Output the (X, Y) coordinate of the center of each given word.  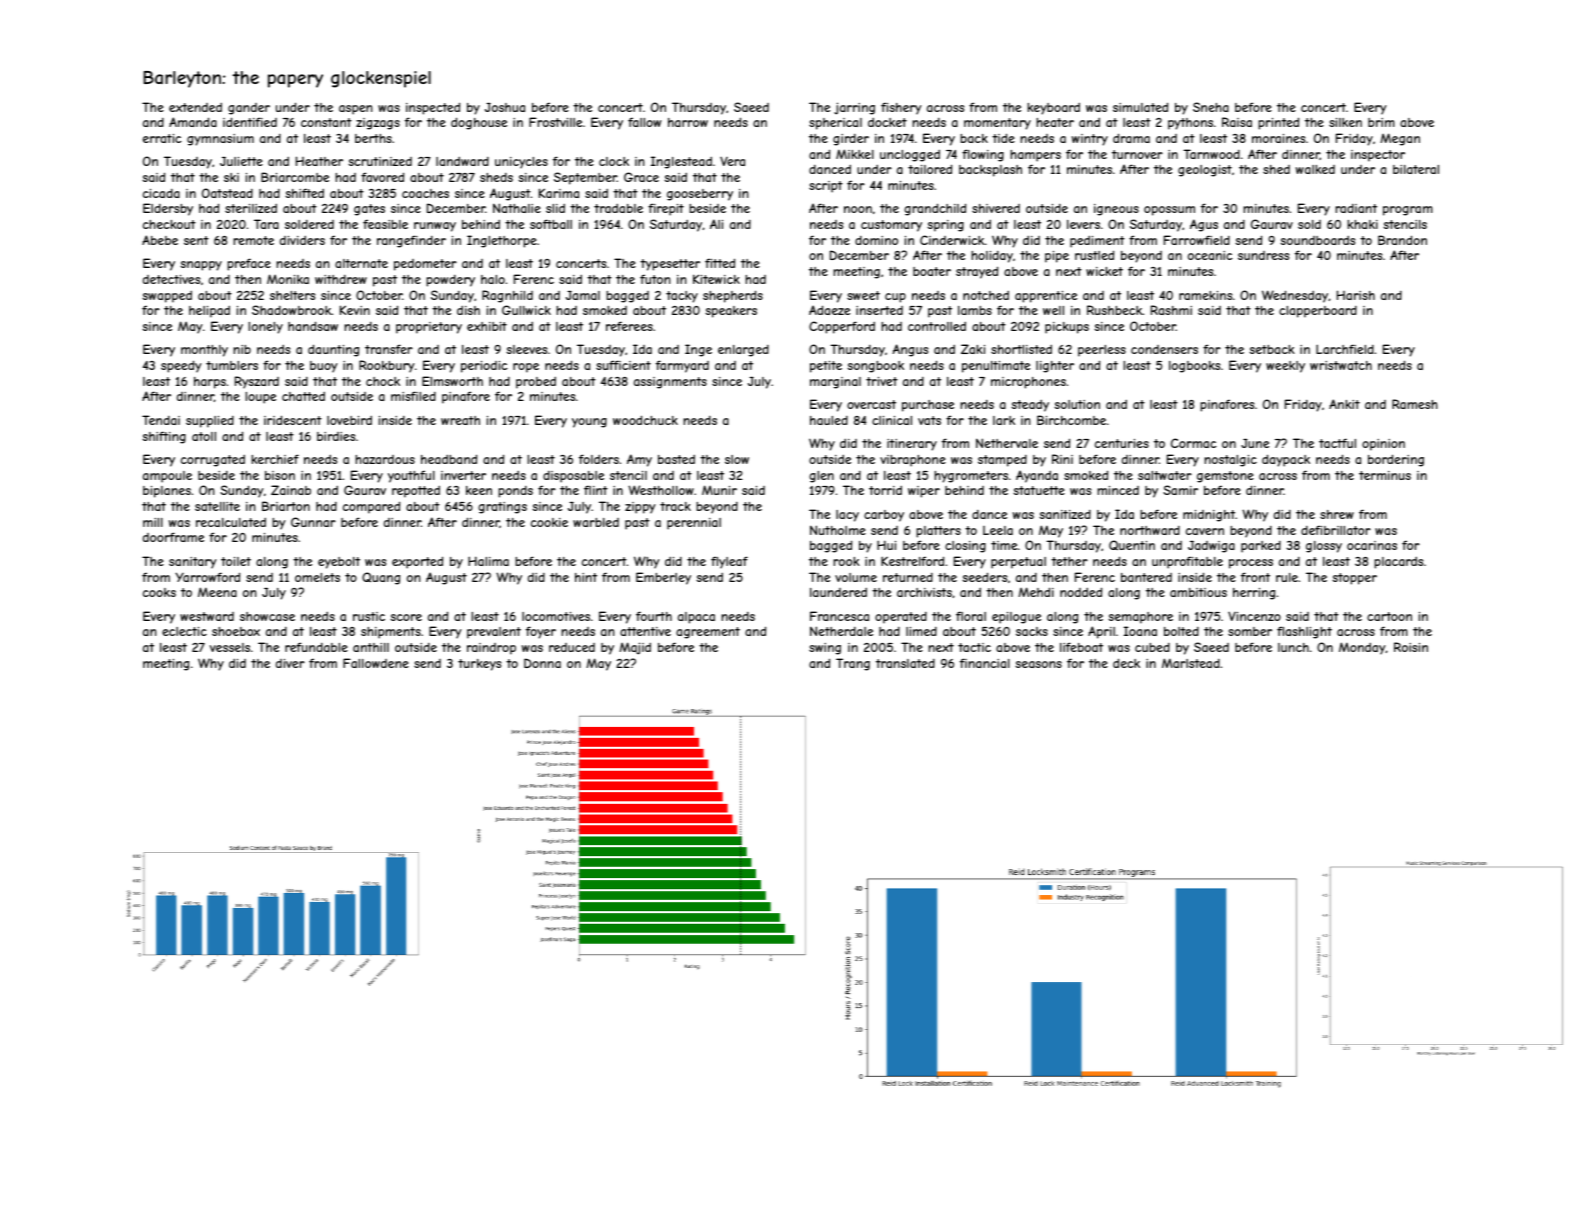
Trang (853, 664)
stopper (1354, 579)
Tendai (161, 420)
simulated (1140, 107)
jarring (854, 108)
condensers (1164, 349)
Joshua (505, 107)
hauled (829, 420)
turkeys (479, 665)
